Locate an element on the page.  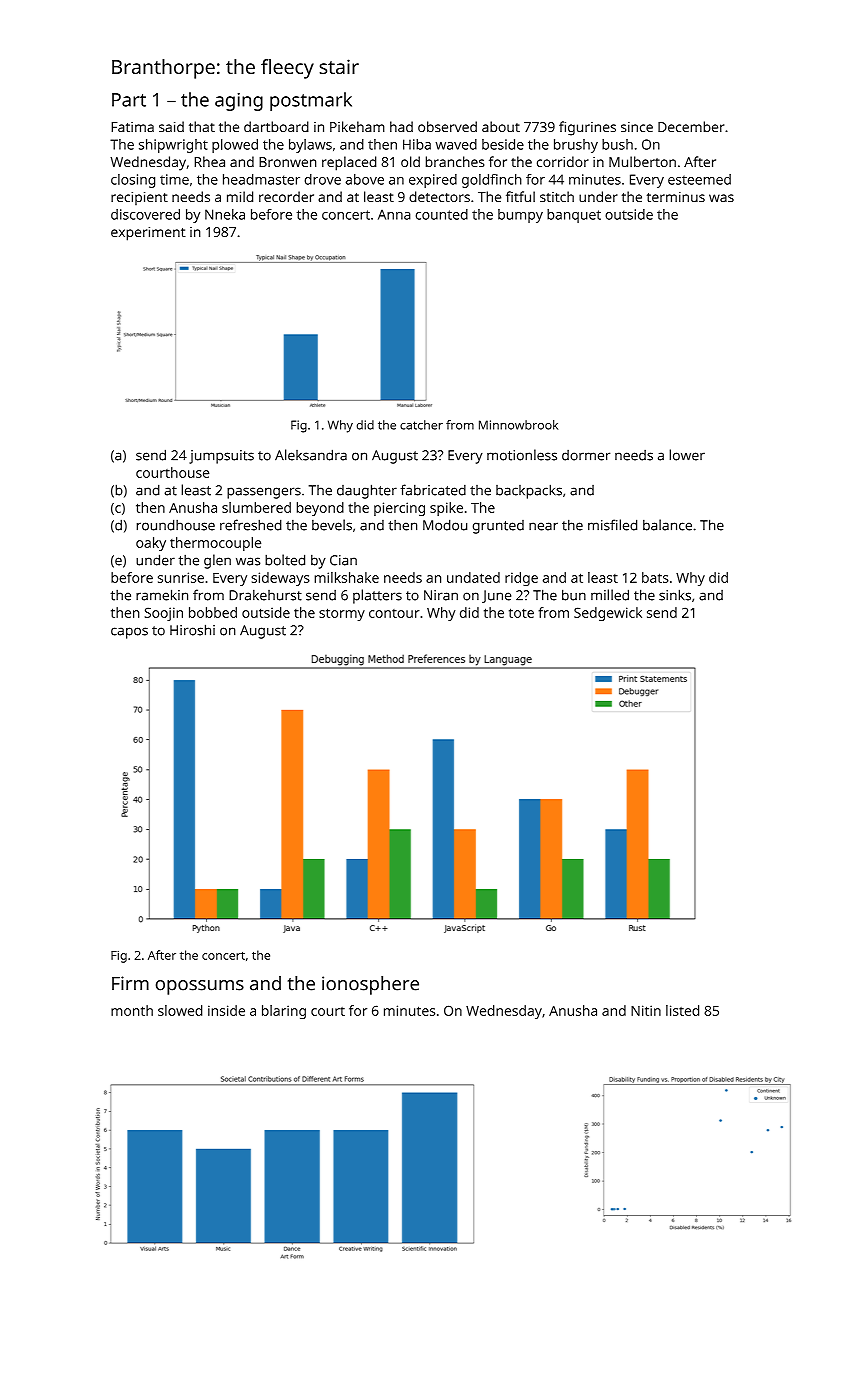
listed is located at coordinates (682, 1010).
